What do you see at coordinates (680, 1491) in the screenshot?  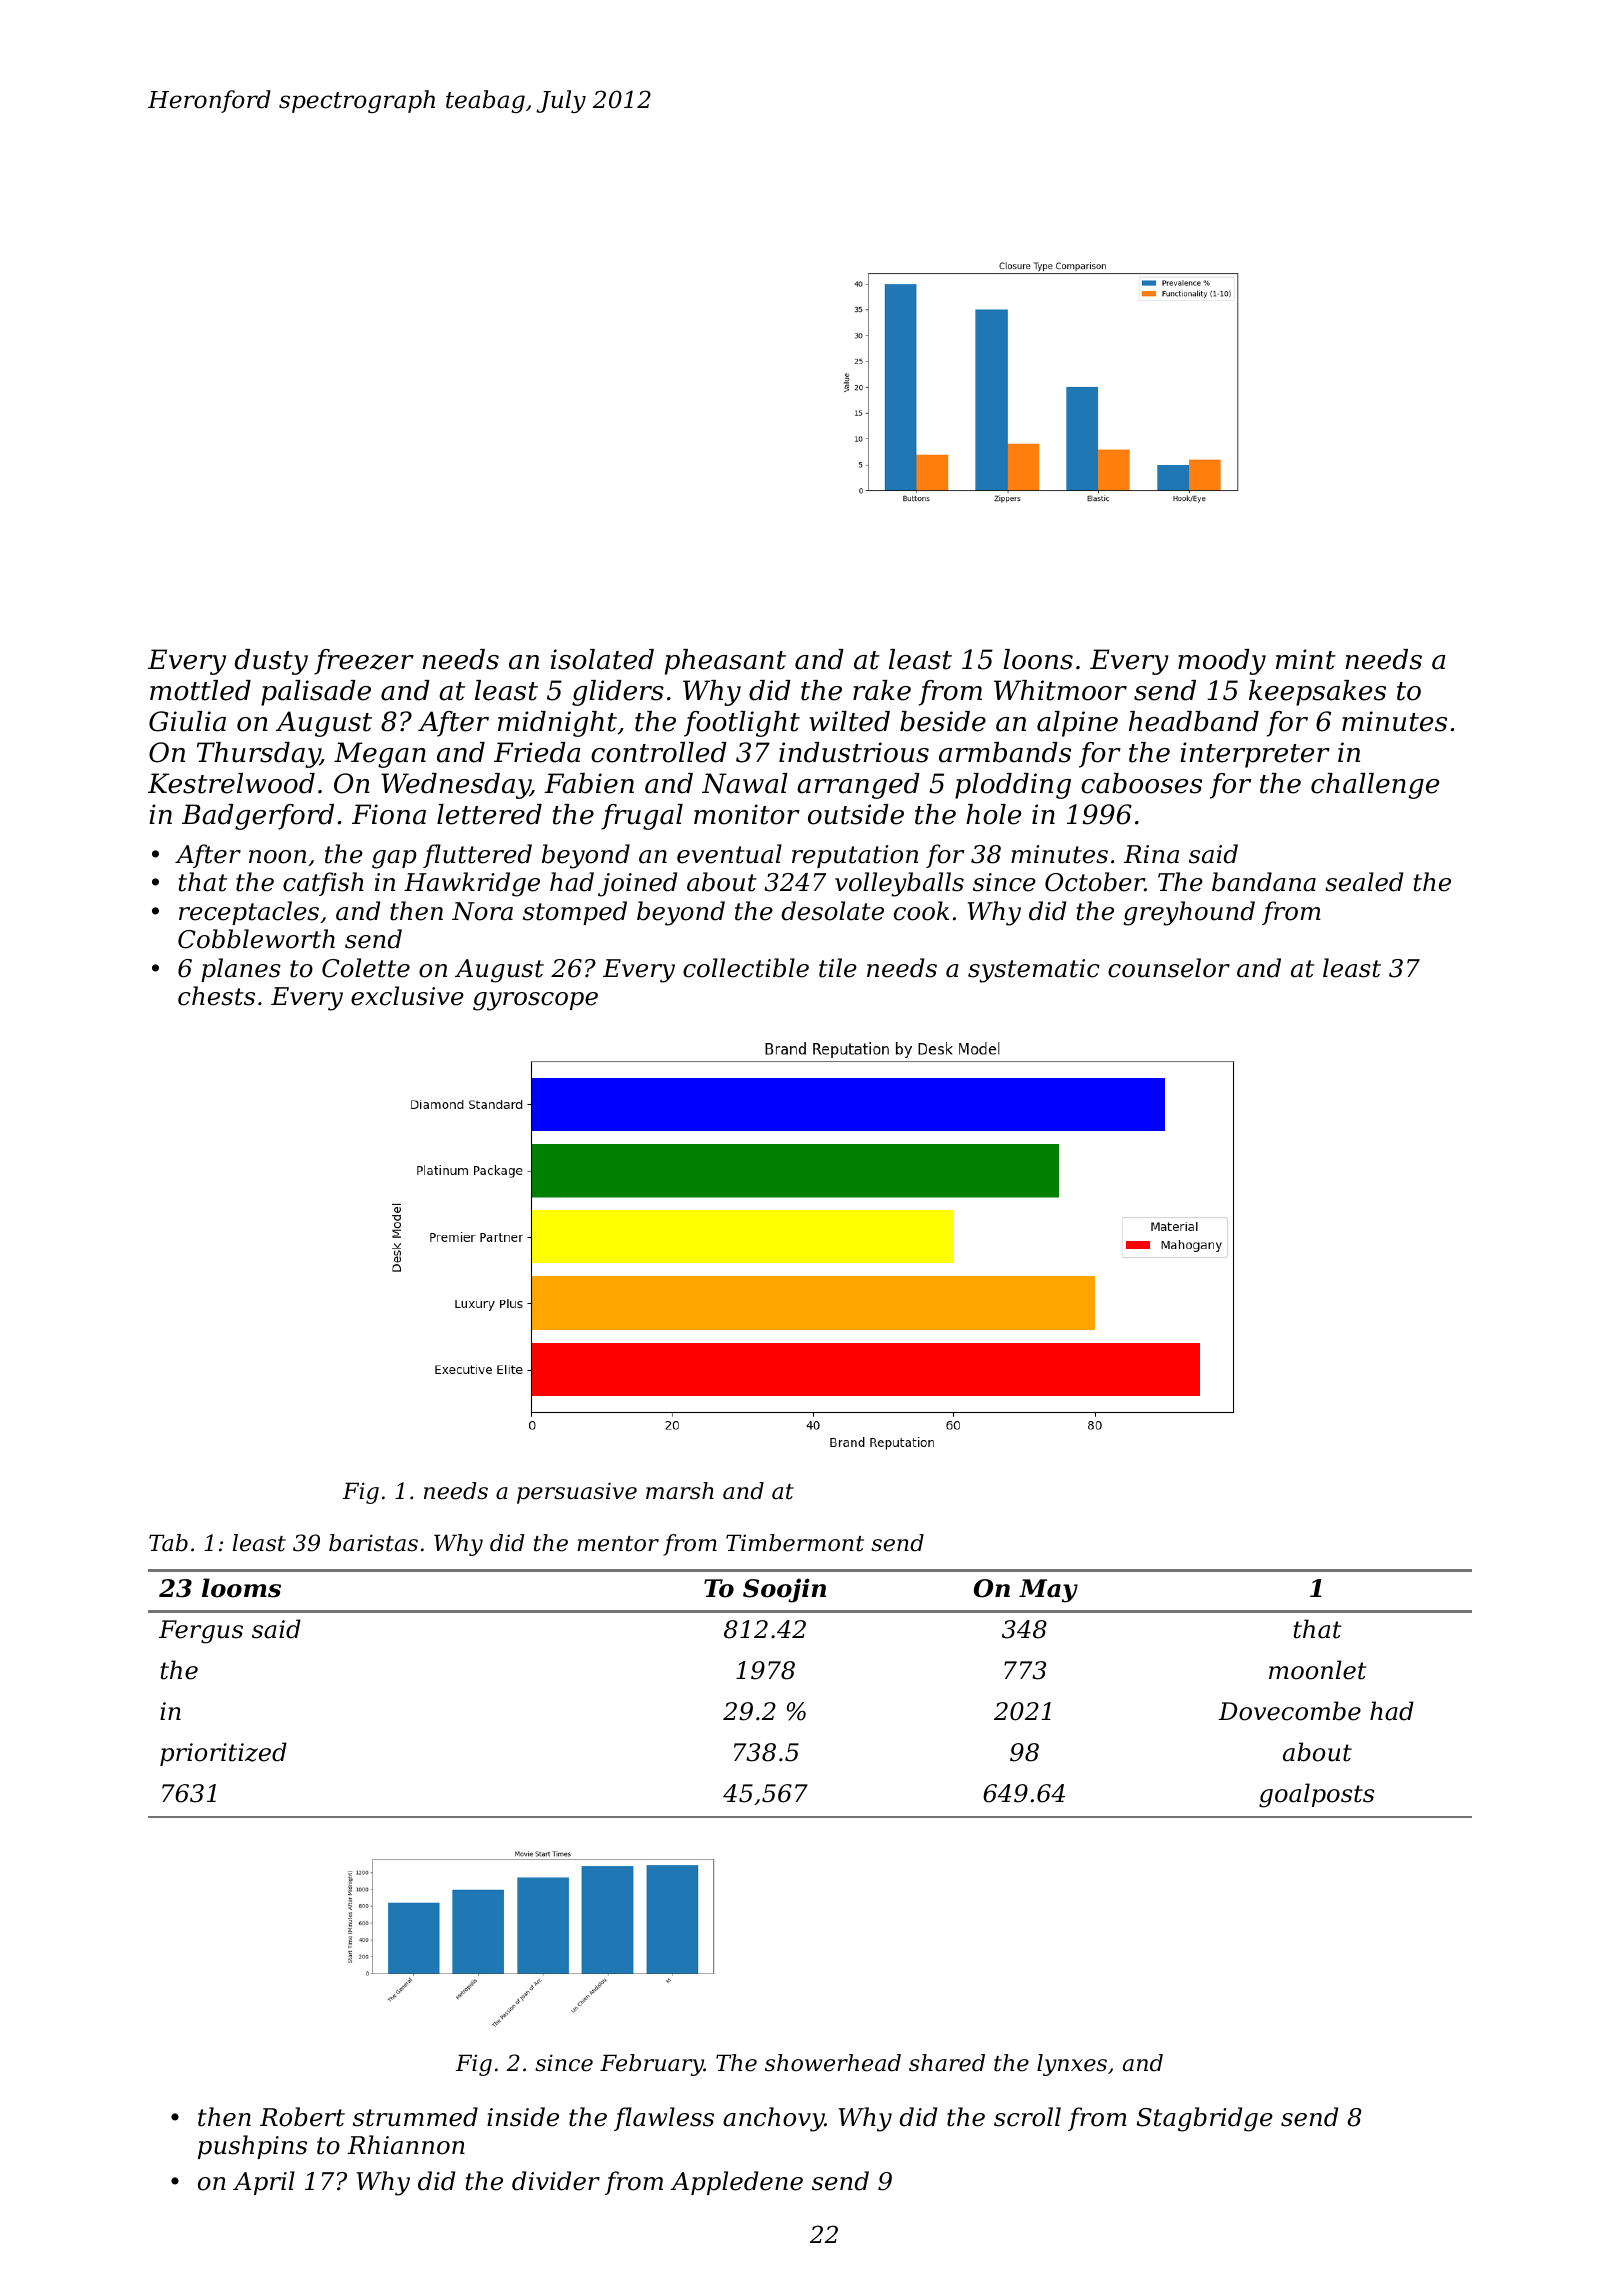 I see `marsh` at bounding box center [680, 1491].
